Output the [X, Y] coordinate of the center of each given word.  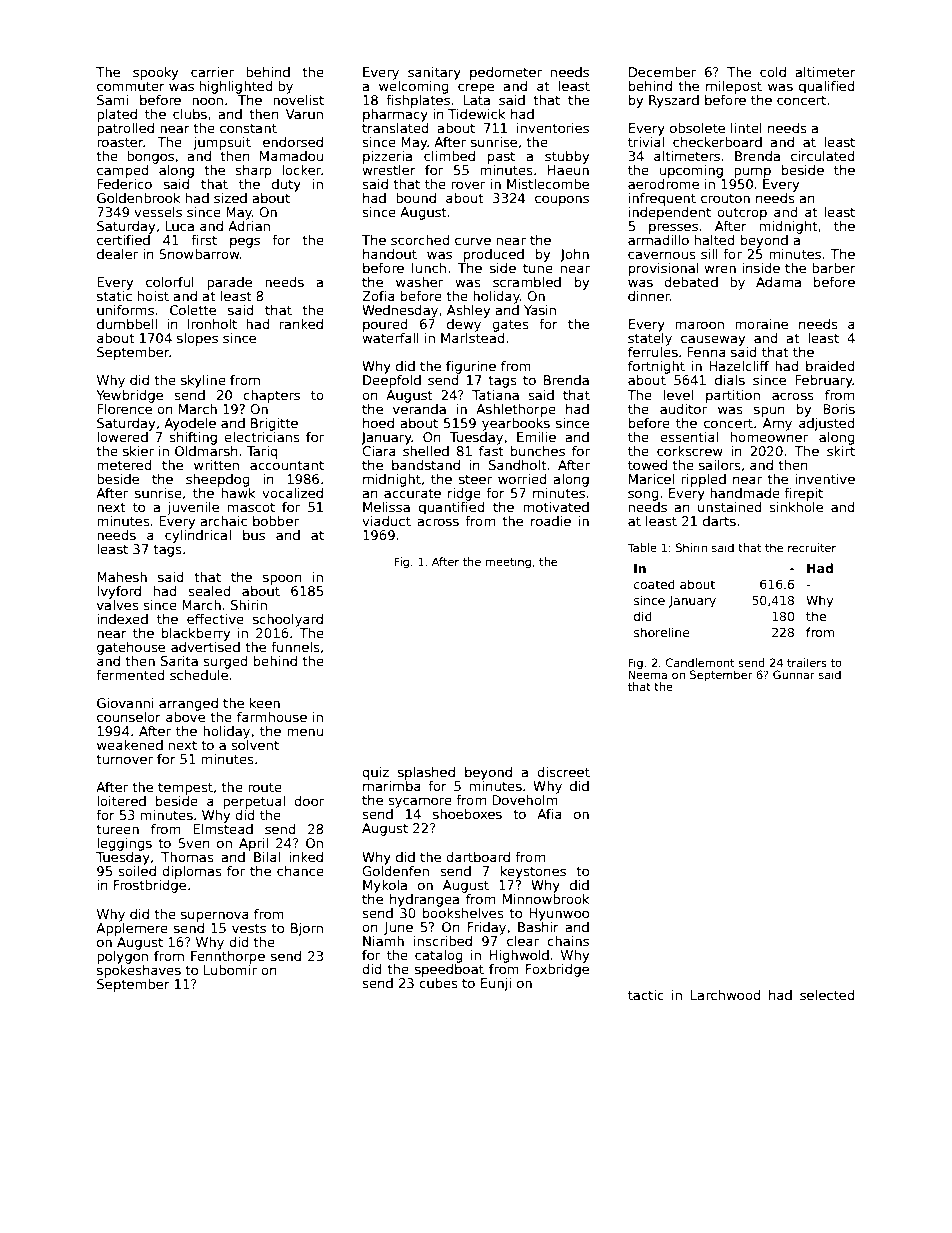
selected [827, 995]
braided [830, 366]
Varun [304, 114]
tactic [646, 995]
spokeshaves [139, 971]
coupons [562, 200]
